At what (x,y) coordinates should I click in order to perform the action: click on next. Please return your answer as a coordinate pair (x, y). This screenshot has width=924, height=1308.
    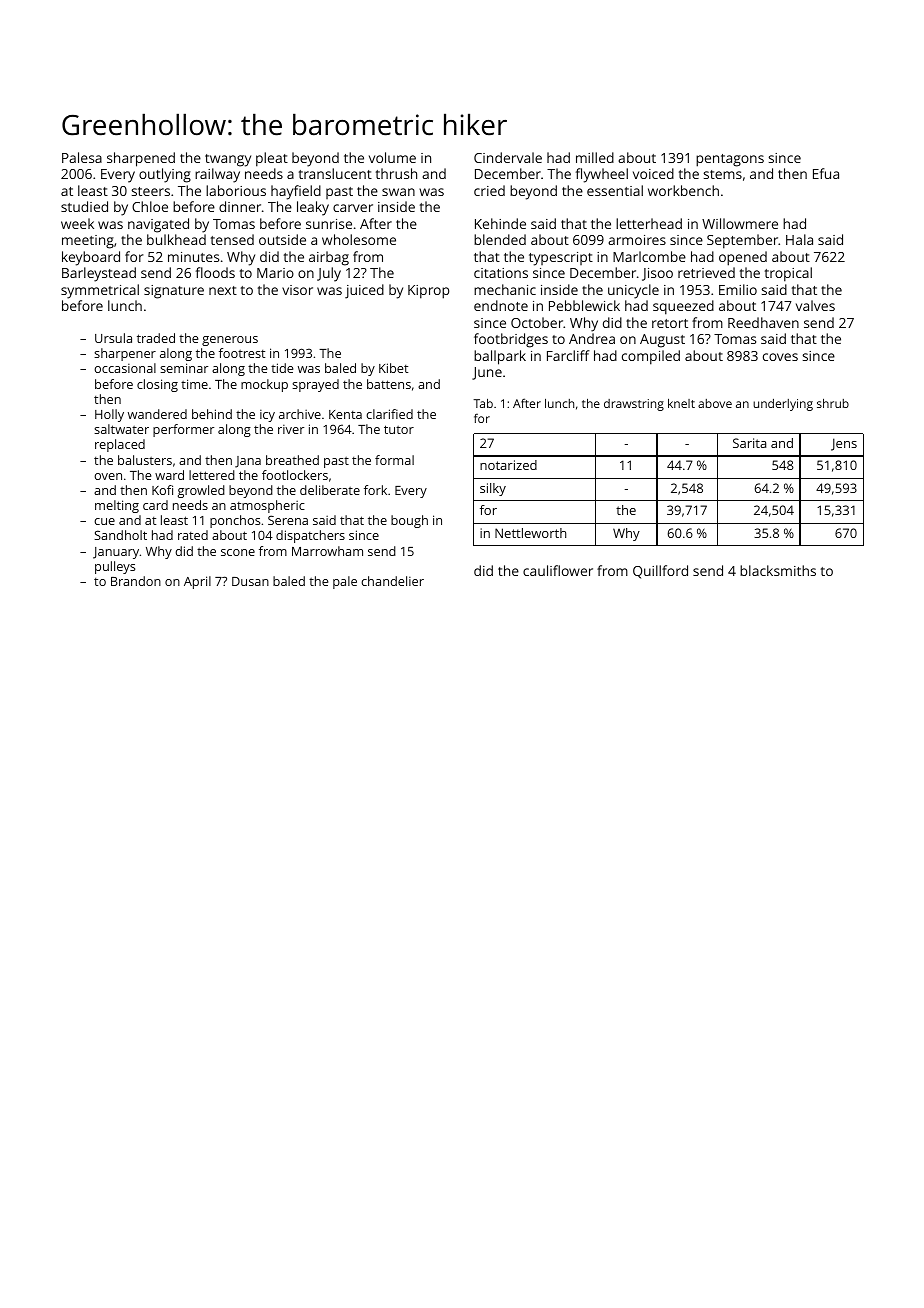
    Looking at the image, I should click on (223, 290).
